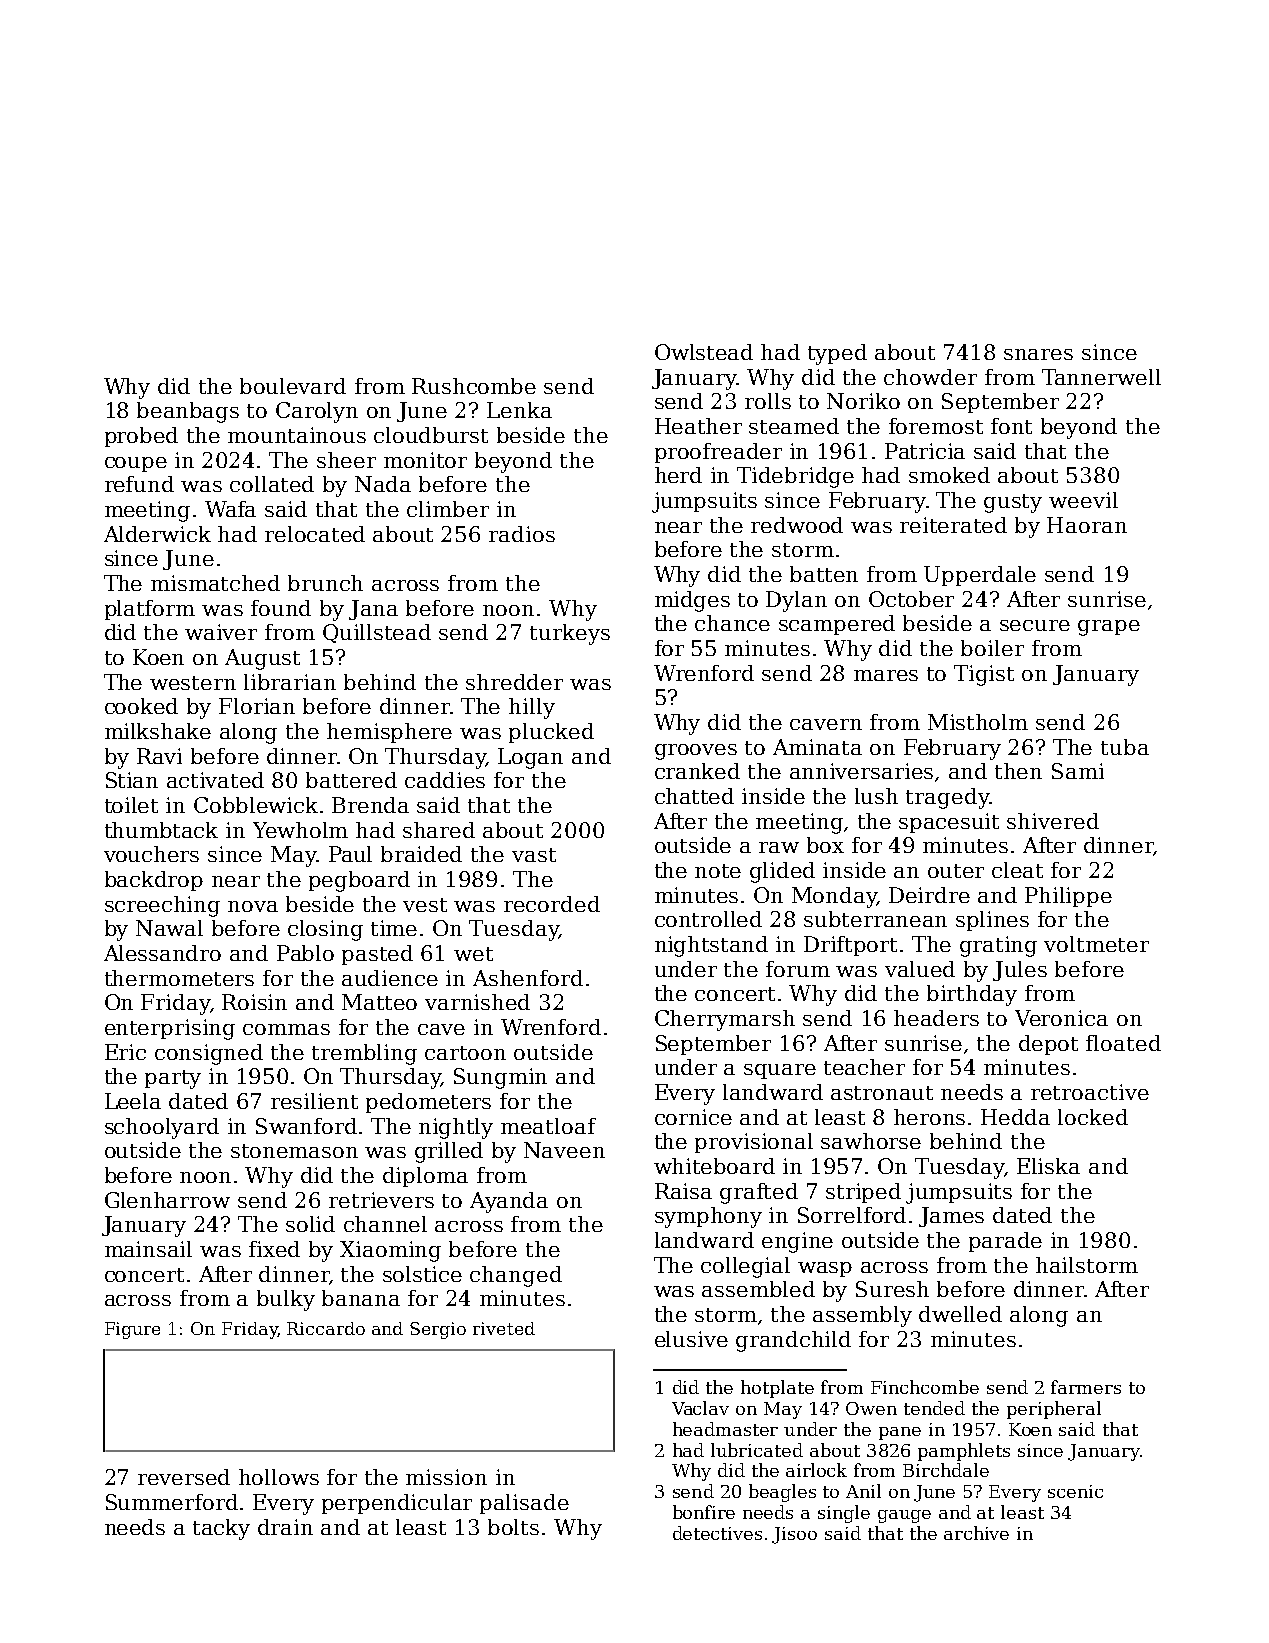  What do you see at coordinates (780, 1071) in the screenshot?
I see `square` at bounding box center [780, 1071].
